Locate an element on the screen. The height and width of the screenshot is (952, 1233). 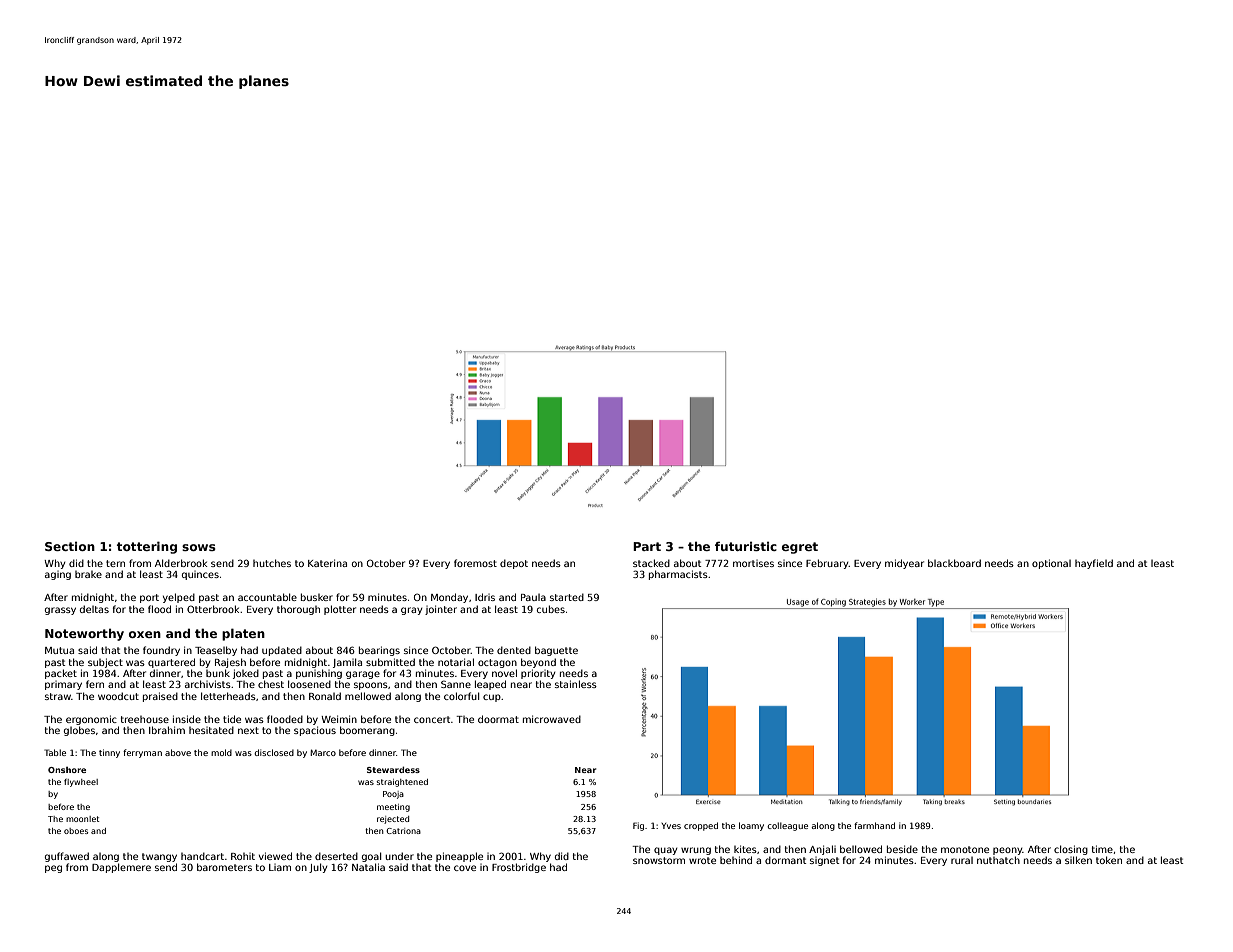
baguette is located at coordinates (556, 651).
